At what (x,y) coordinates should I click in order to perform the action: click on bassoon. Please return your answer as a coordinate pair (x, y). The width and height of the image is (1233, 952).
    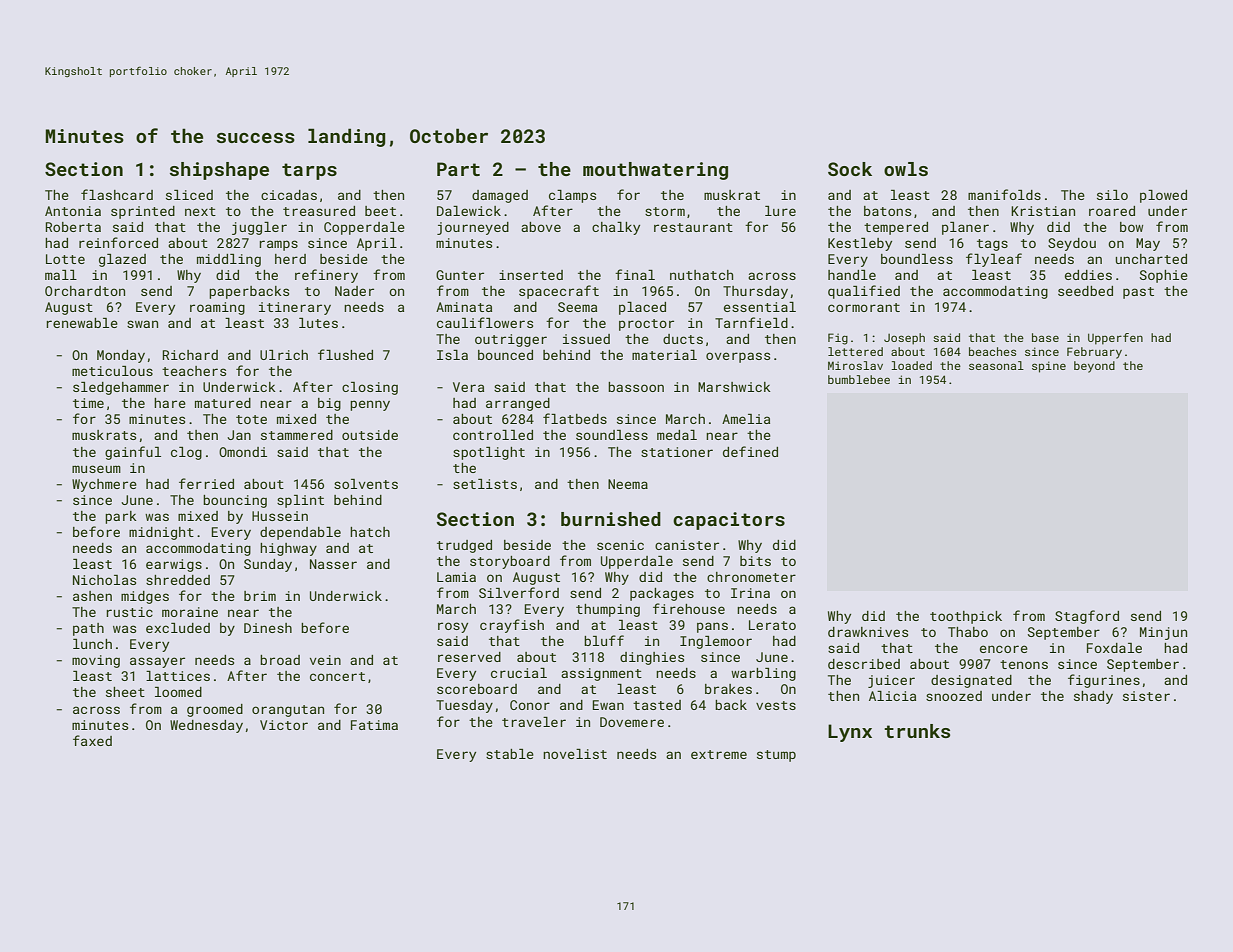
    Looking at the image, I should click on (636, 387).
